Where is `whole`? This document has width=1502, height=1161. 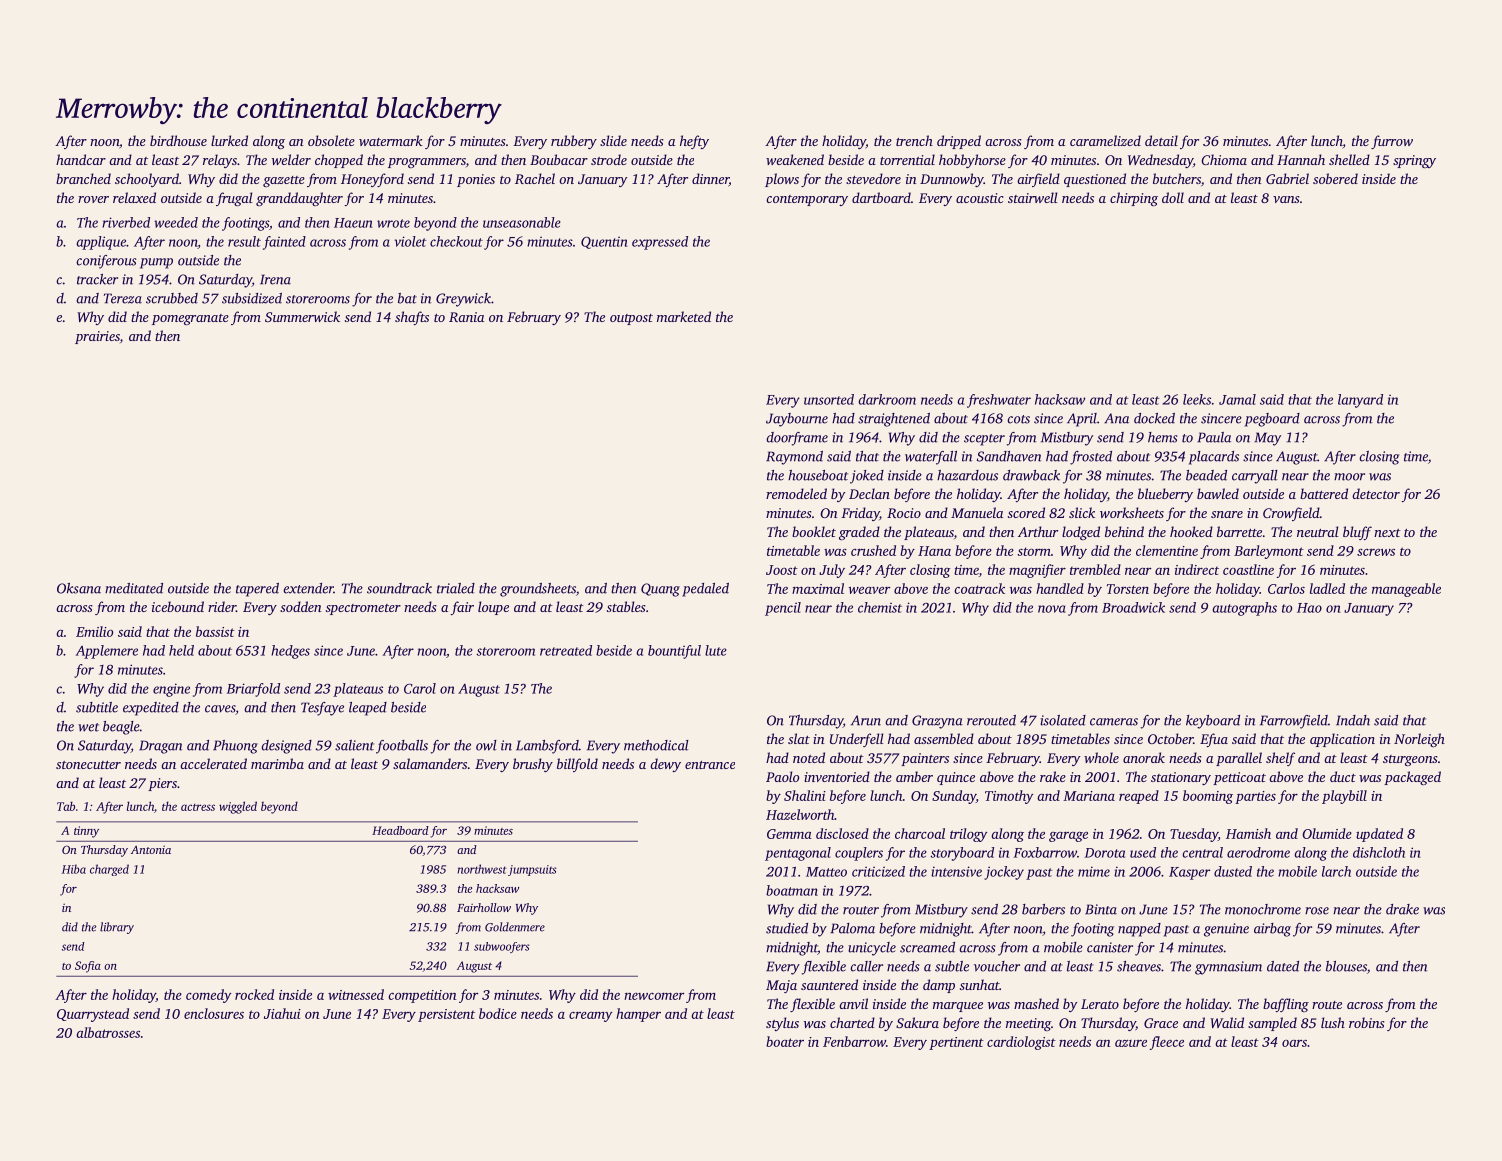
whole is located at coordinates (1101, 757).
